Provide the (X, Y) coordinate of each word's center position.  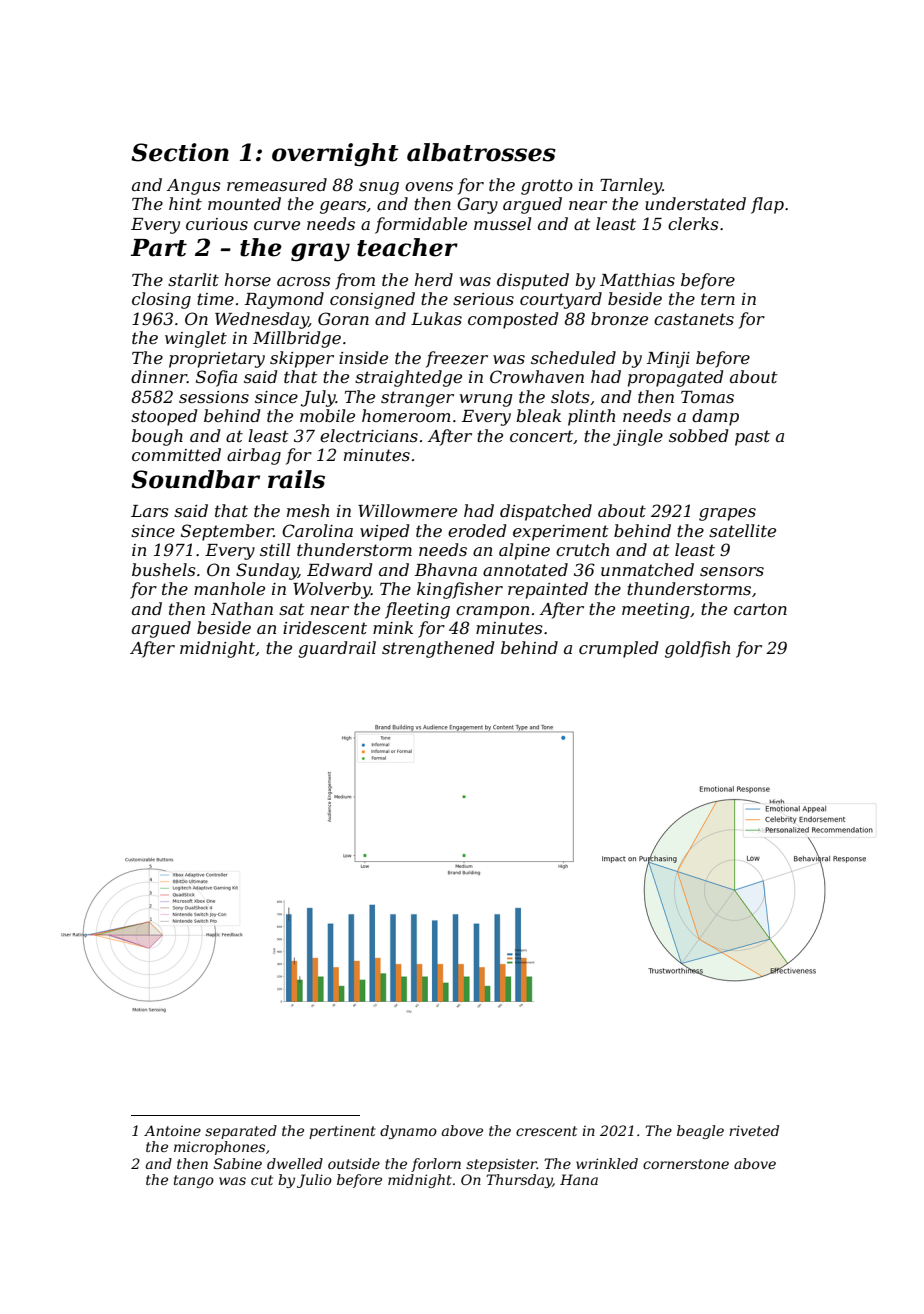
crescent (546, 1131)
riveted (754, 1130)
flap (767, 205)
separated (241, 1132)
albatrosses (481, 152)
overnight (335, 154)
